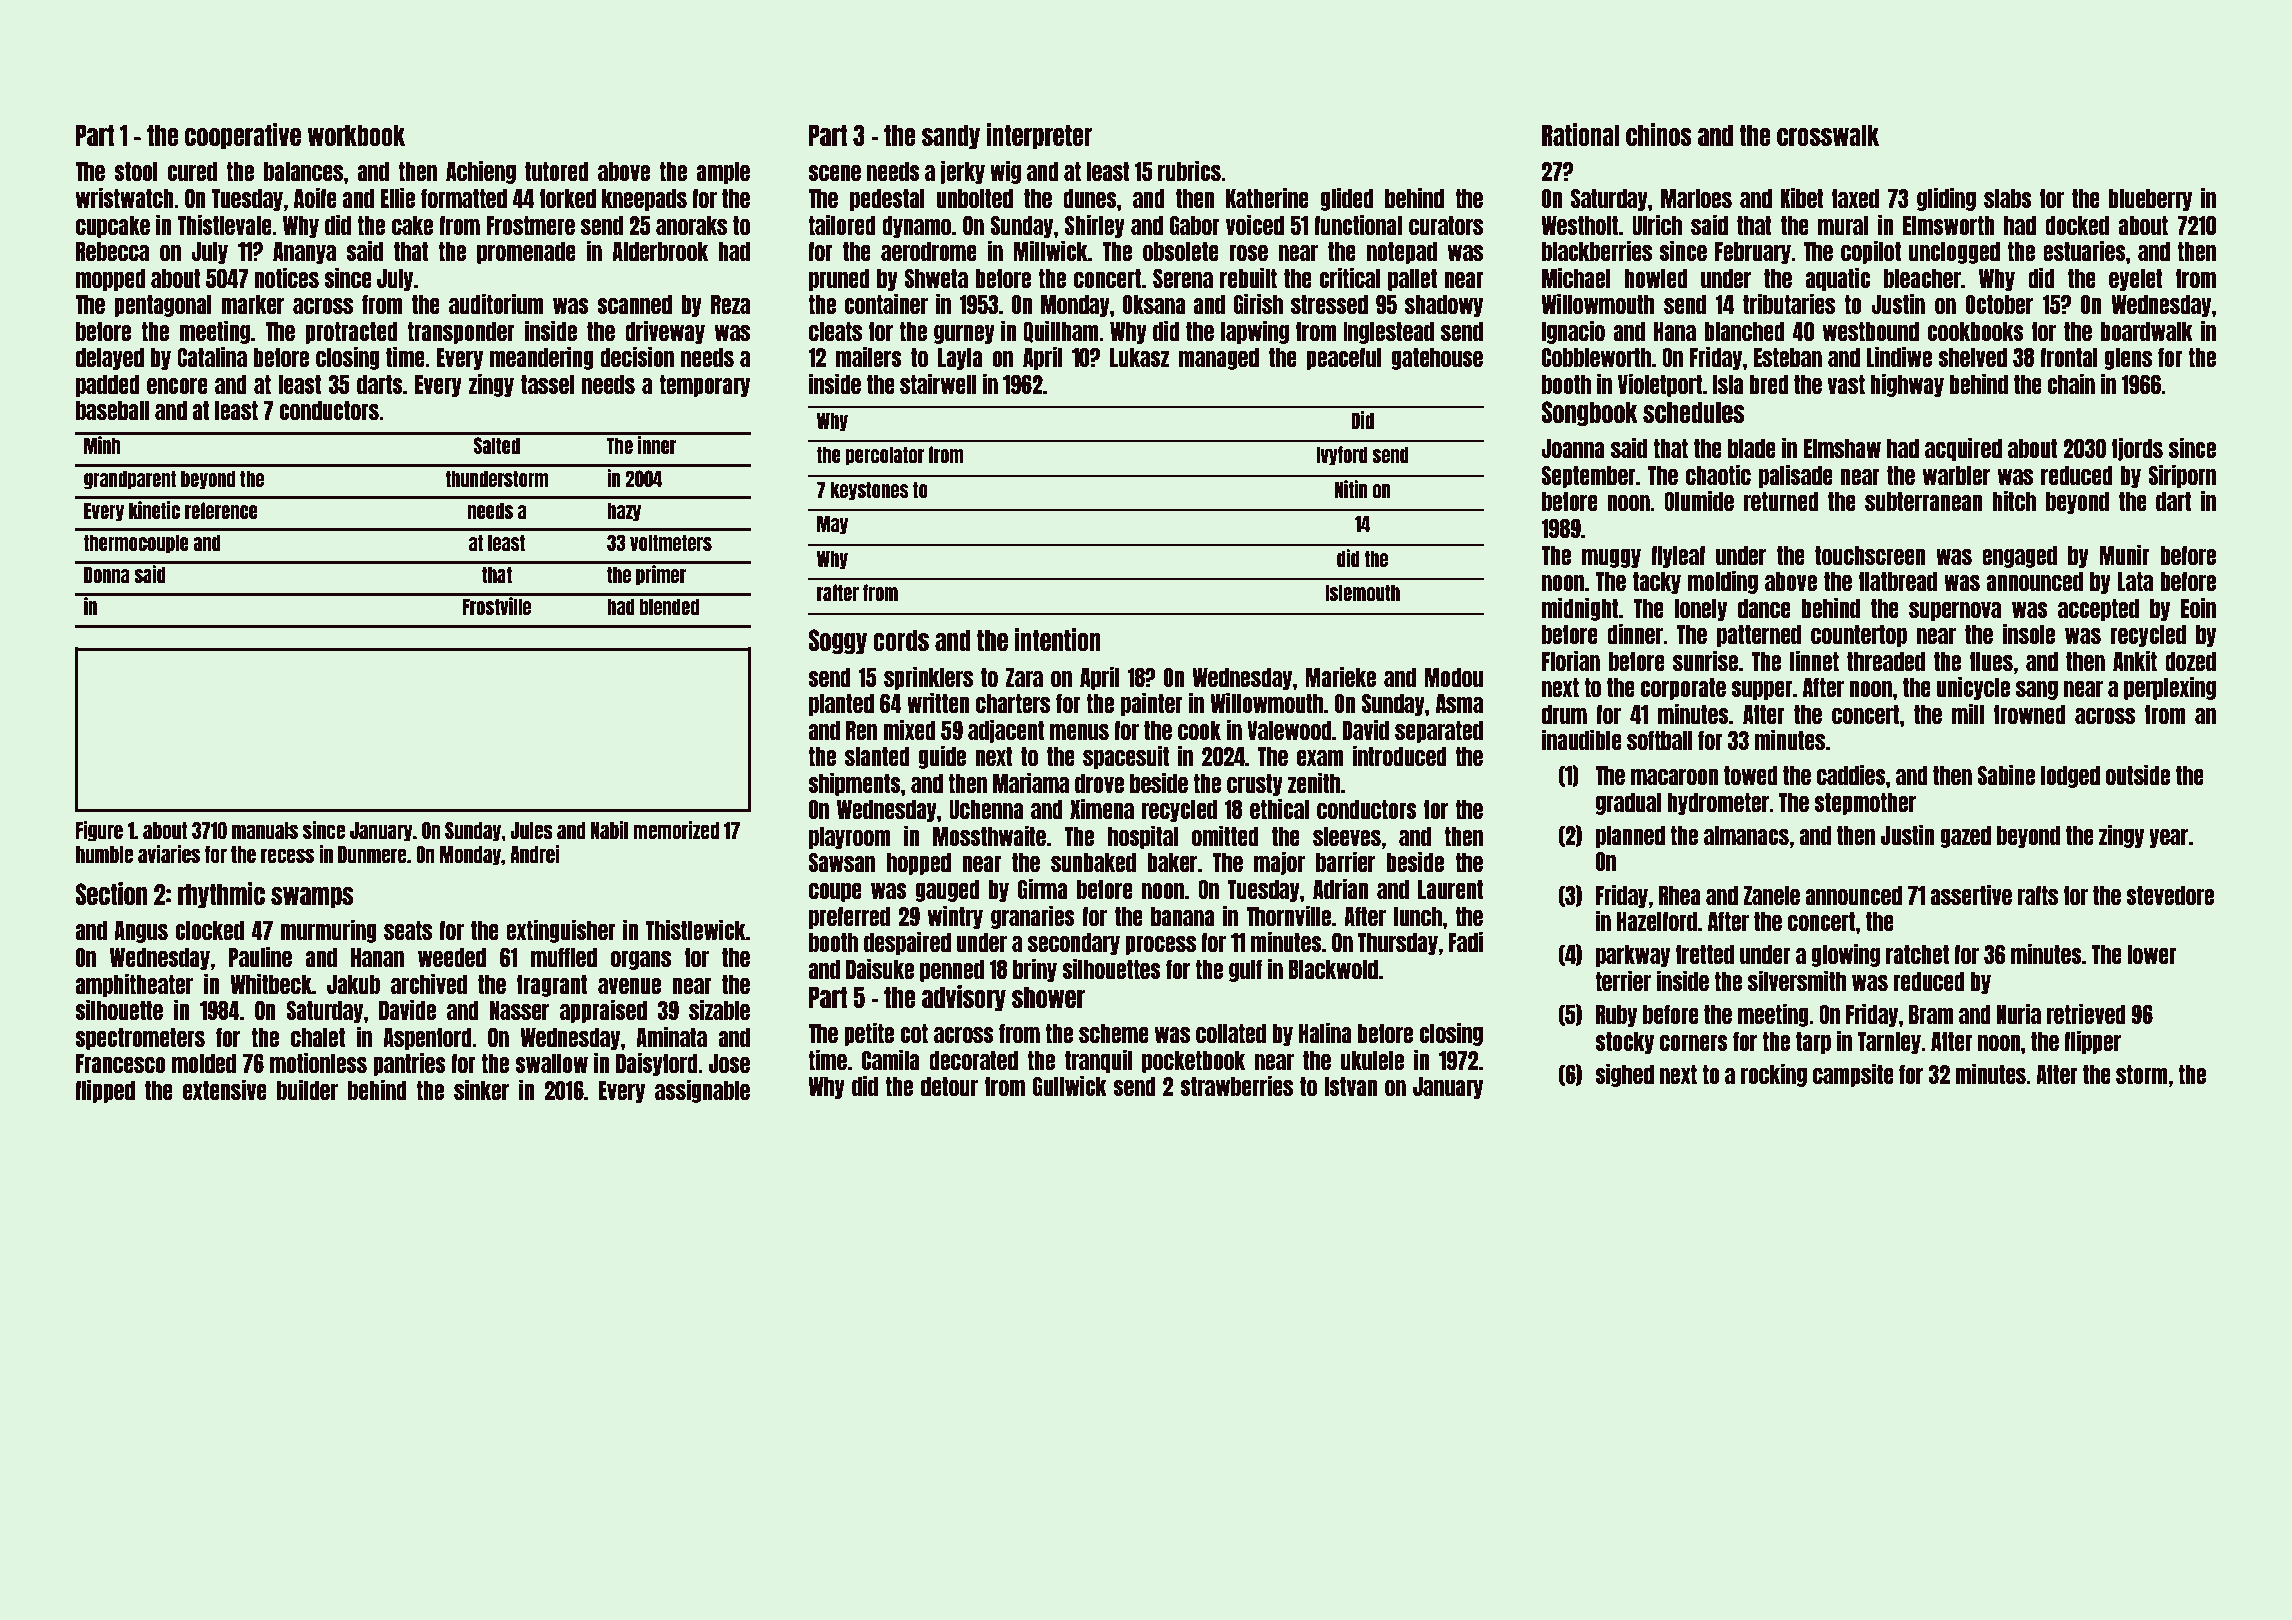  I want to click on flipped, so click(105, 1091).
